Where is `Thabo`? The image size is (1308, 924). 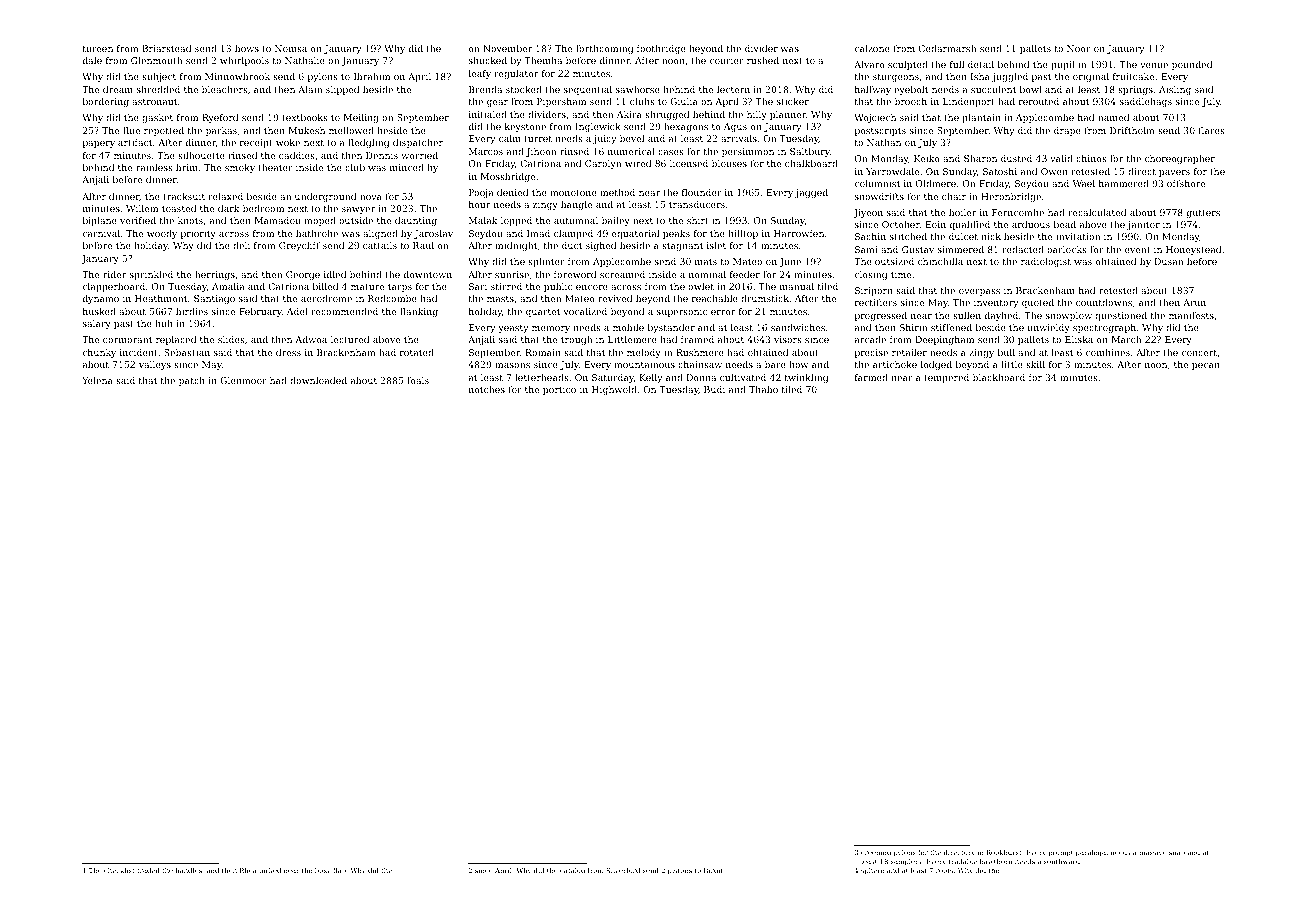 Thabo is located at coordinates (763, 389).
